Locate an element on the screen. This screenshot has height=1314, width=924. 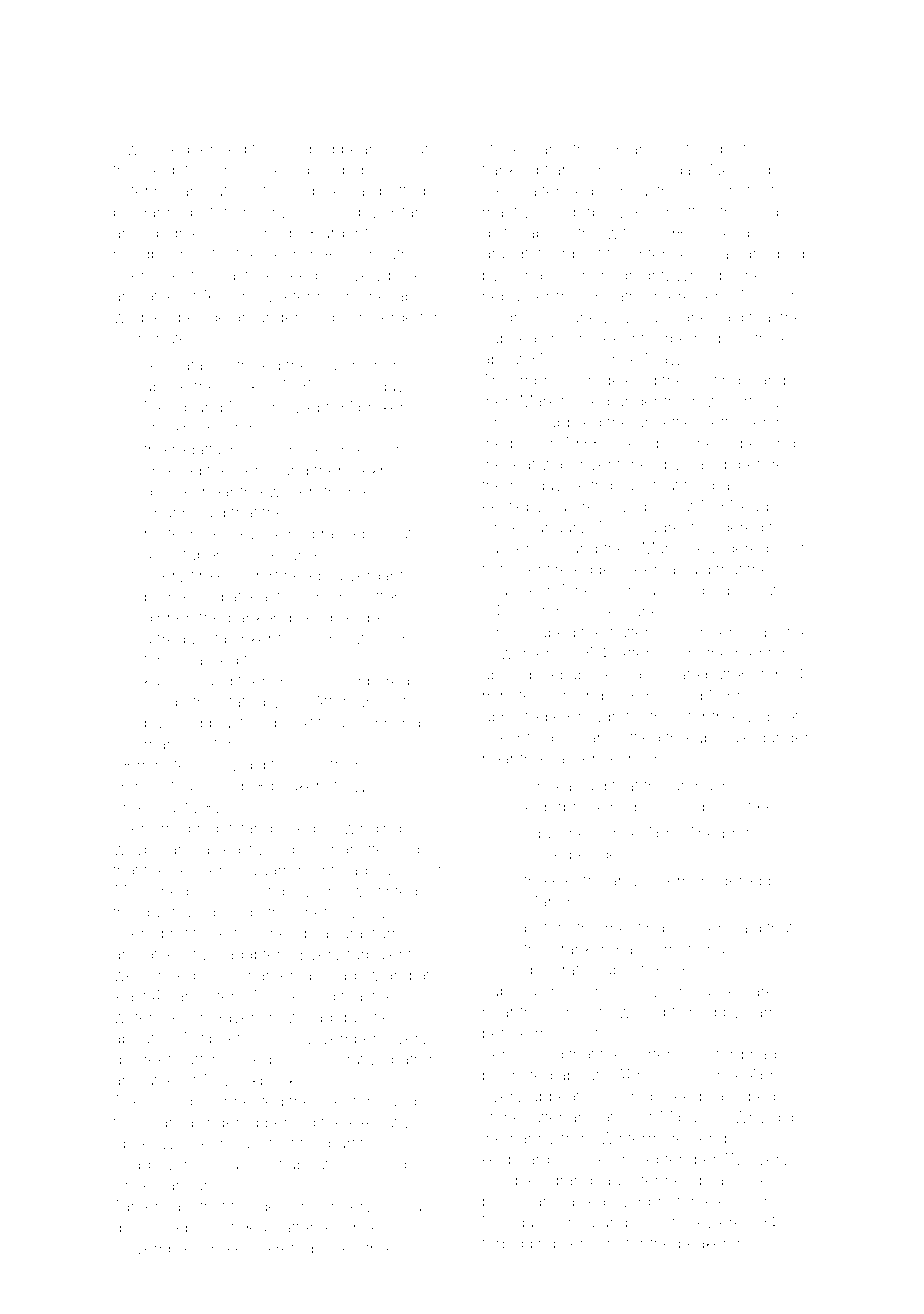
songbird is located at coordinates (580, 1014).
